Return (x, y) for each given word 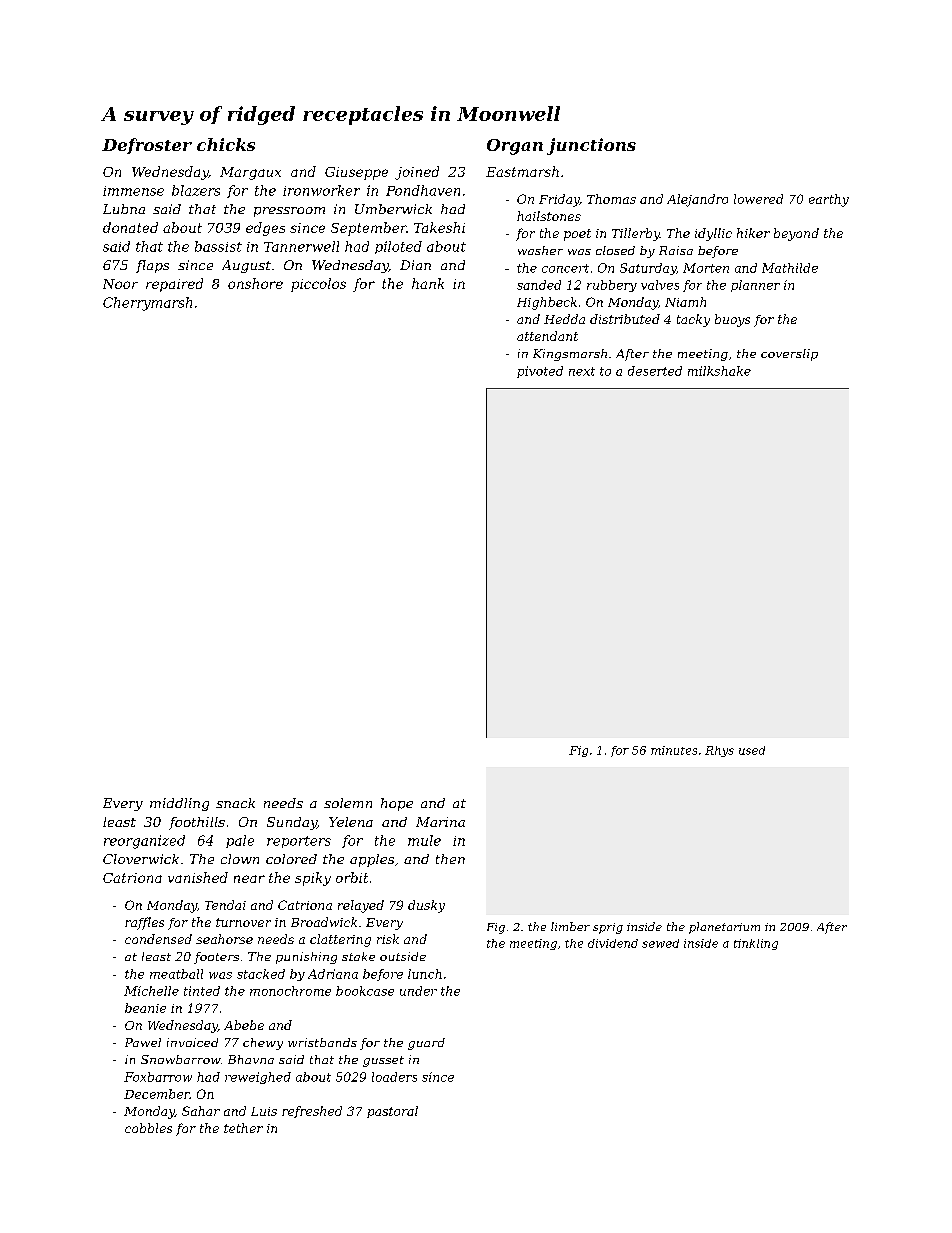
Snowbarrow (181, 1059)
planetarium (724, 928)
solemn (348, 803)
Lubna (124, 209)
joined (417, 173)
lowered (758, 199)
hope (397, 804)
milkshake (719, 371)
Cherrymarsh (147, 304)
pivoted (540, 372)
